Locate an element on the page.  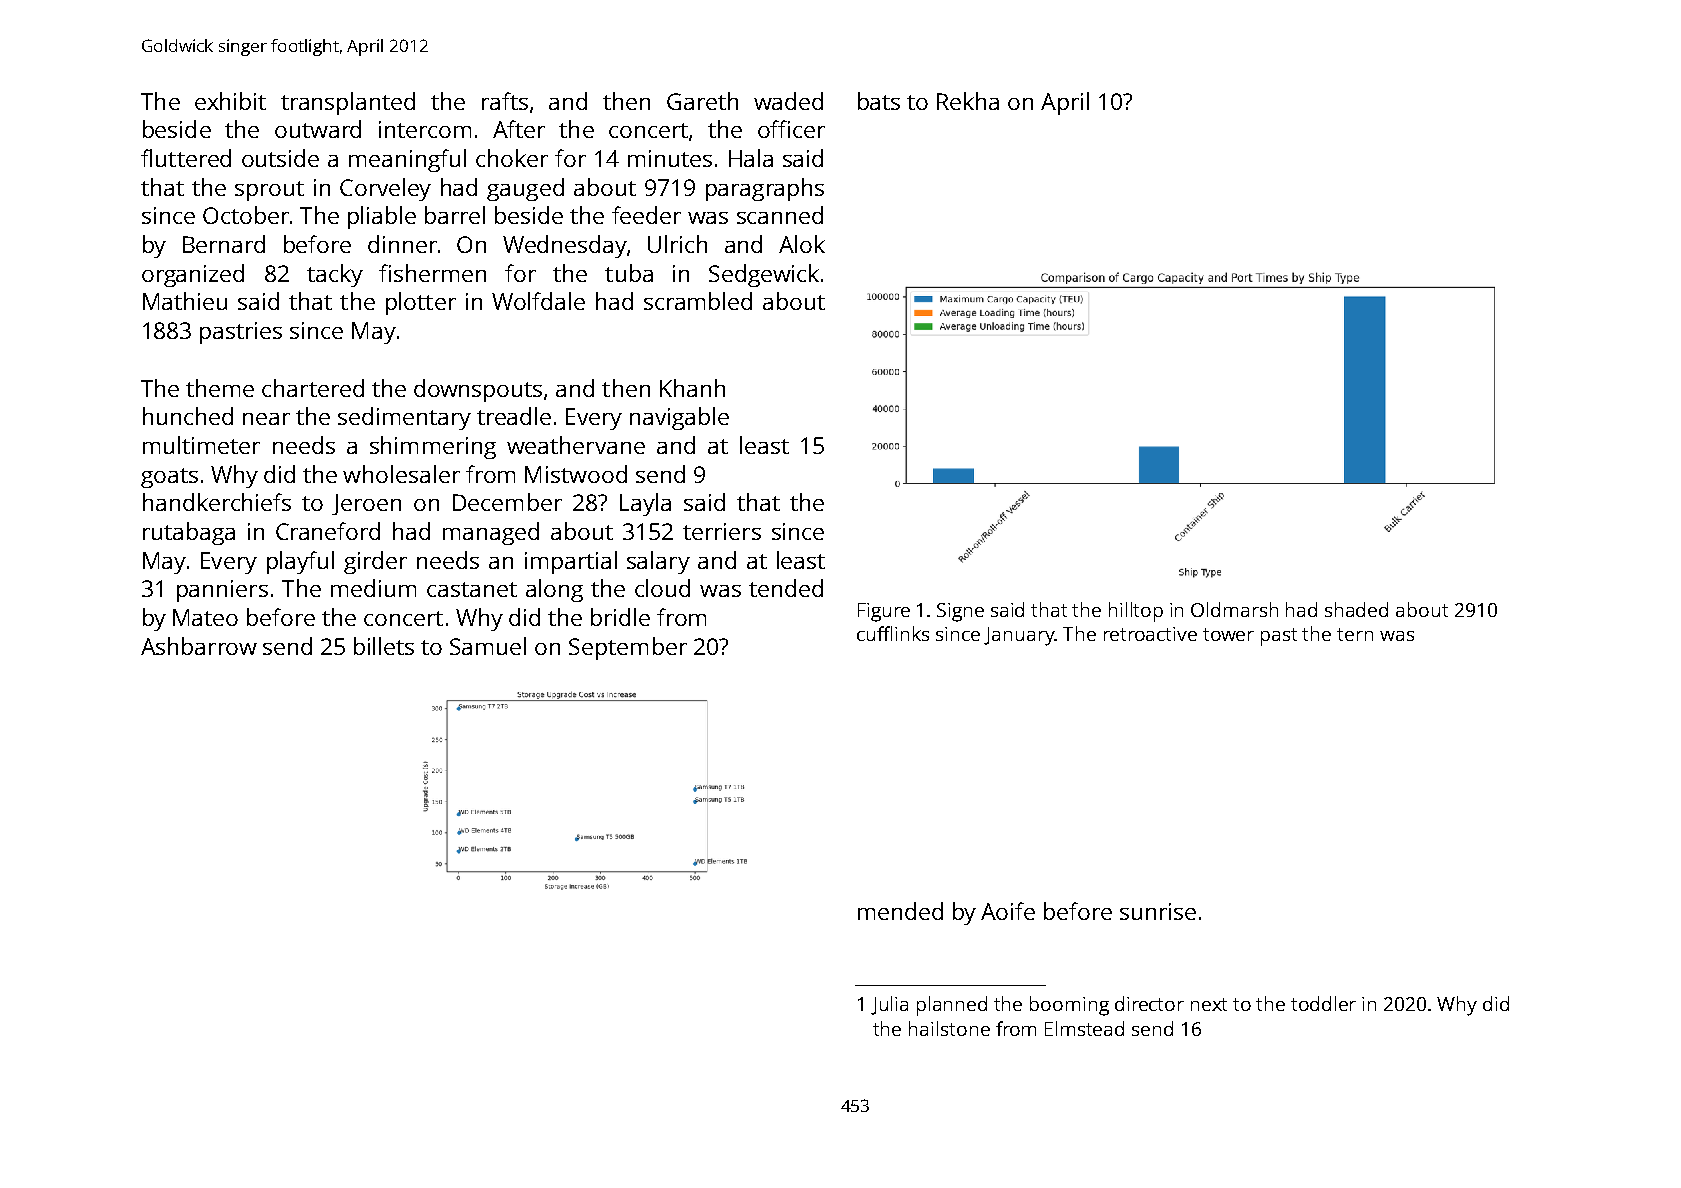
Ulrich is located at coordinates (677, 244).
